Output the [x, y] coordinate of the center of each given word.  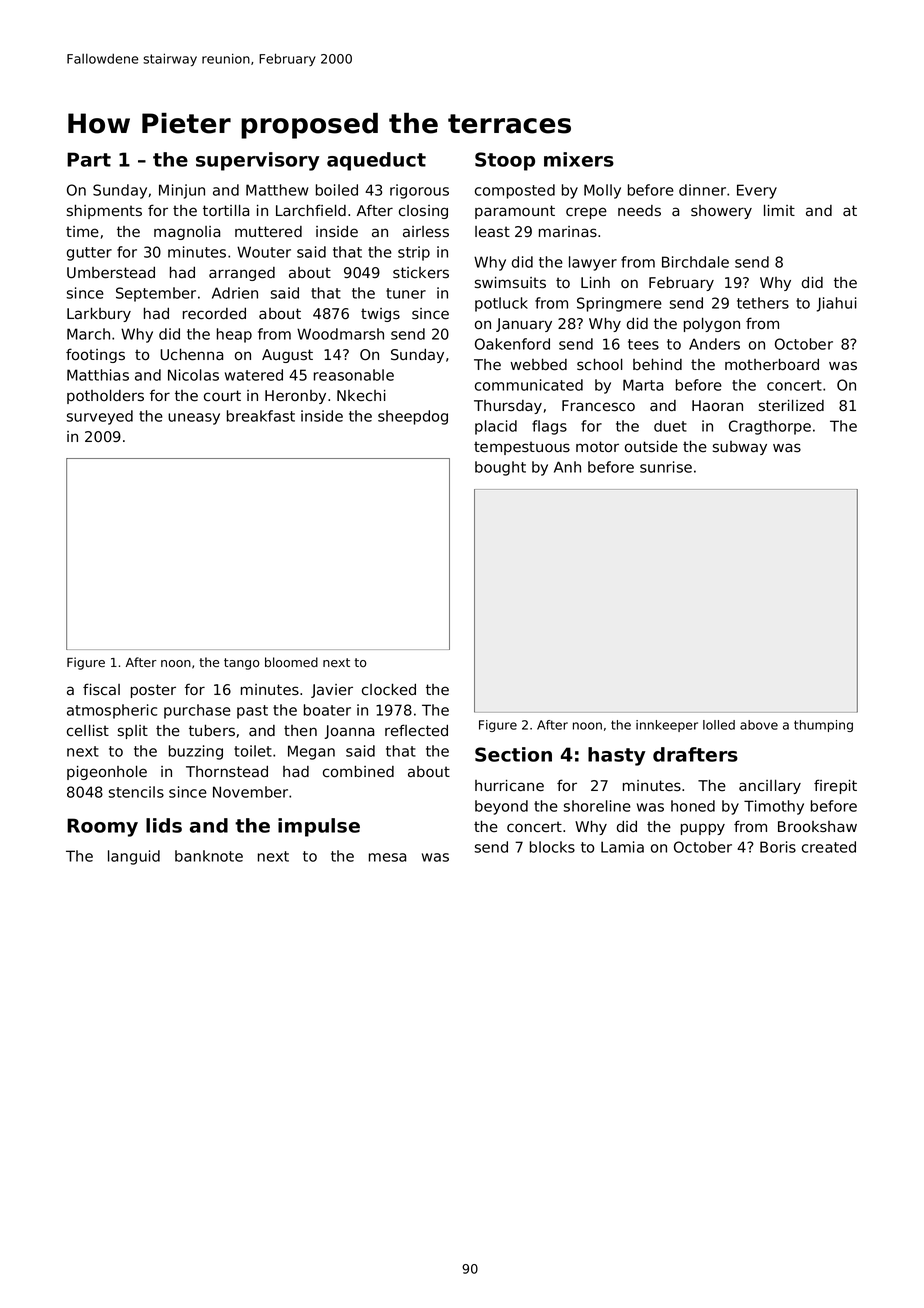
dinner [702, 190]
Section [513, 754]
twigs [380, 315]
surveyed [100, 417]
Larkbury [99, 315]
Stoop [505, 161]
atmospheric [112, 711]
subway [740, 448]
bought [500, 468]
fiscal [101, 689]
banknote [209, 856]
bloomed [291, 662]
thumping [823, 726]
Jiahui [837, 304]
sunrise [666, 467]
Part [89, 159]
